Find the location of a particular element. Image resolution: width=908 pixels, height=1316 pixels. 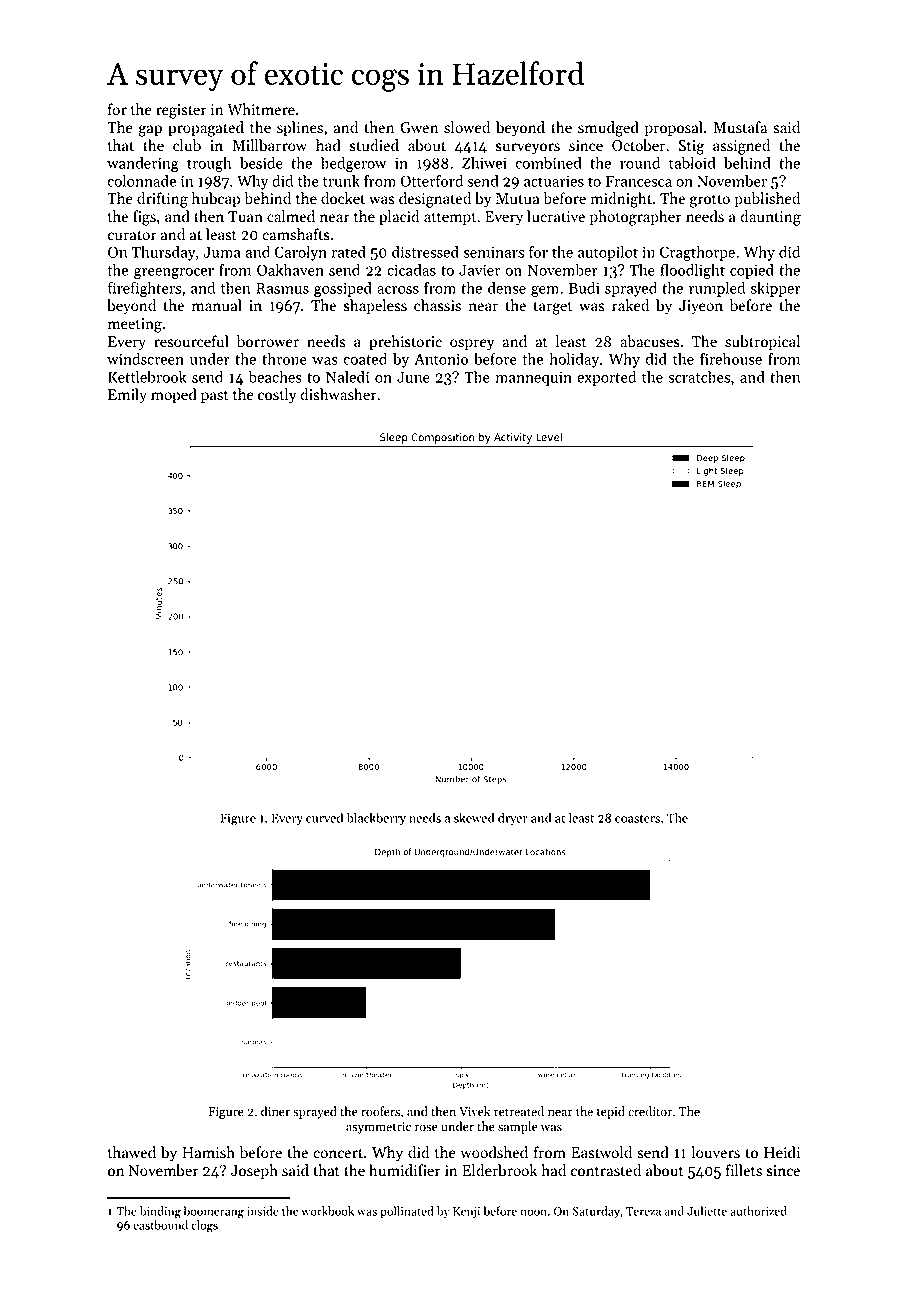

coasters is located at coordinates (637, 819).
